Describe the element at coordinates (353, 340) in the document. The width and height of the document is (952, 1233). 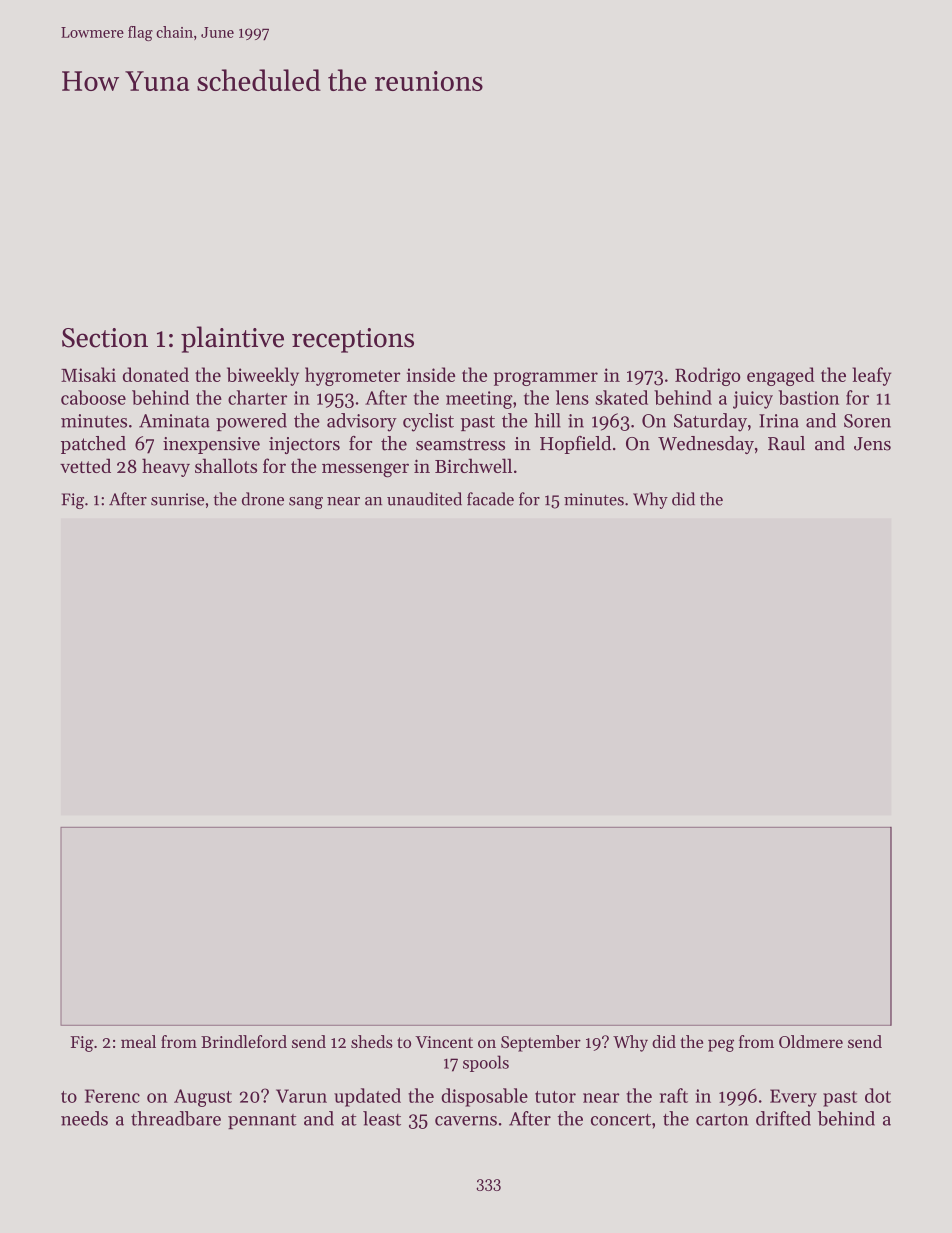
I see `receptions` at that location.
